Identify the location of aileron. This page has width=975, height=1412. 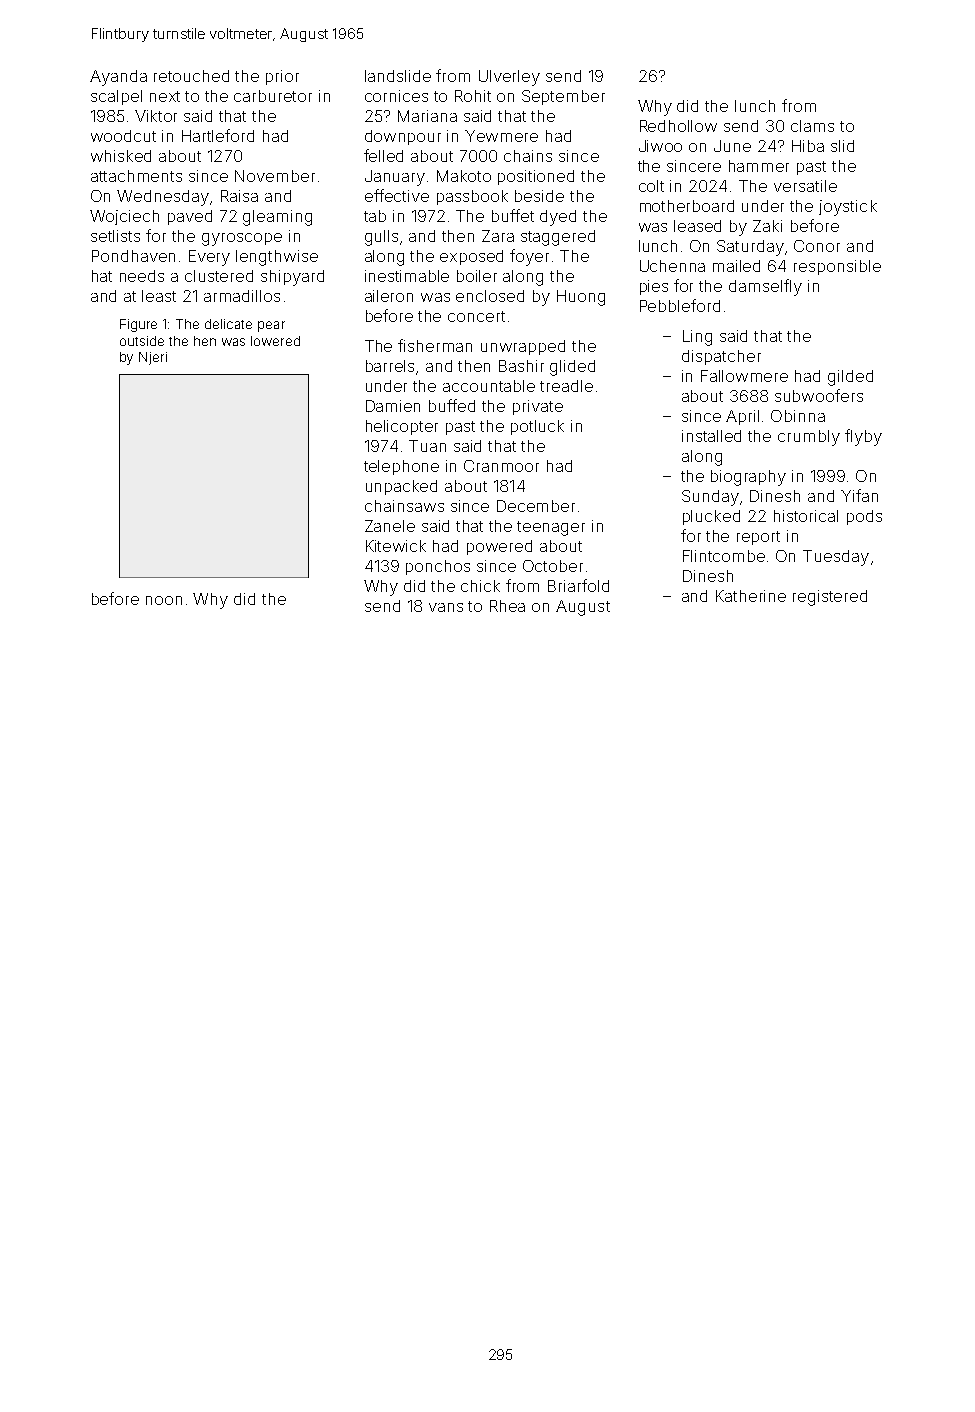
(389, 296).
